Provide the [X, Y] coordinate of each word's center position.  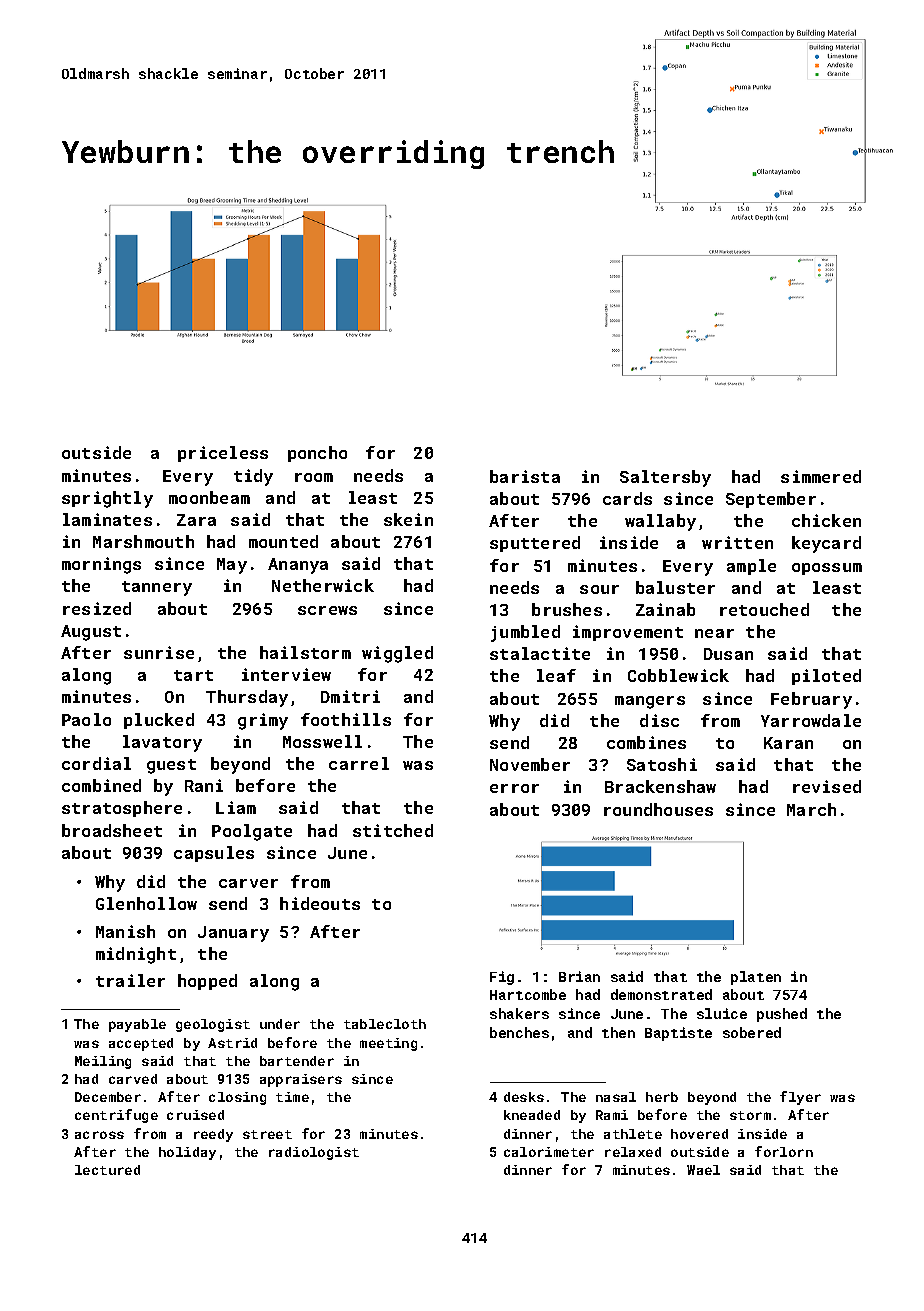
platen [756, 978]
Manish [125, 931]
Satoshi [662, 764]
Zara [196, 520]
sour [599, 589]
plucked [159, 721]
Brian [579, 976]
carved [133, 1079]
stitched [393, 830]
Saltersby [665, 478]
